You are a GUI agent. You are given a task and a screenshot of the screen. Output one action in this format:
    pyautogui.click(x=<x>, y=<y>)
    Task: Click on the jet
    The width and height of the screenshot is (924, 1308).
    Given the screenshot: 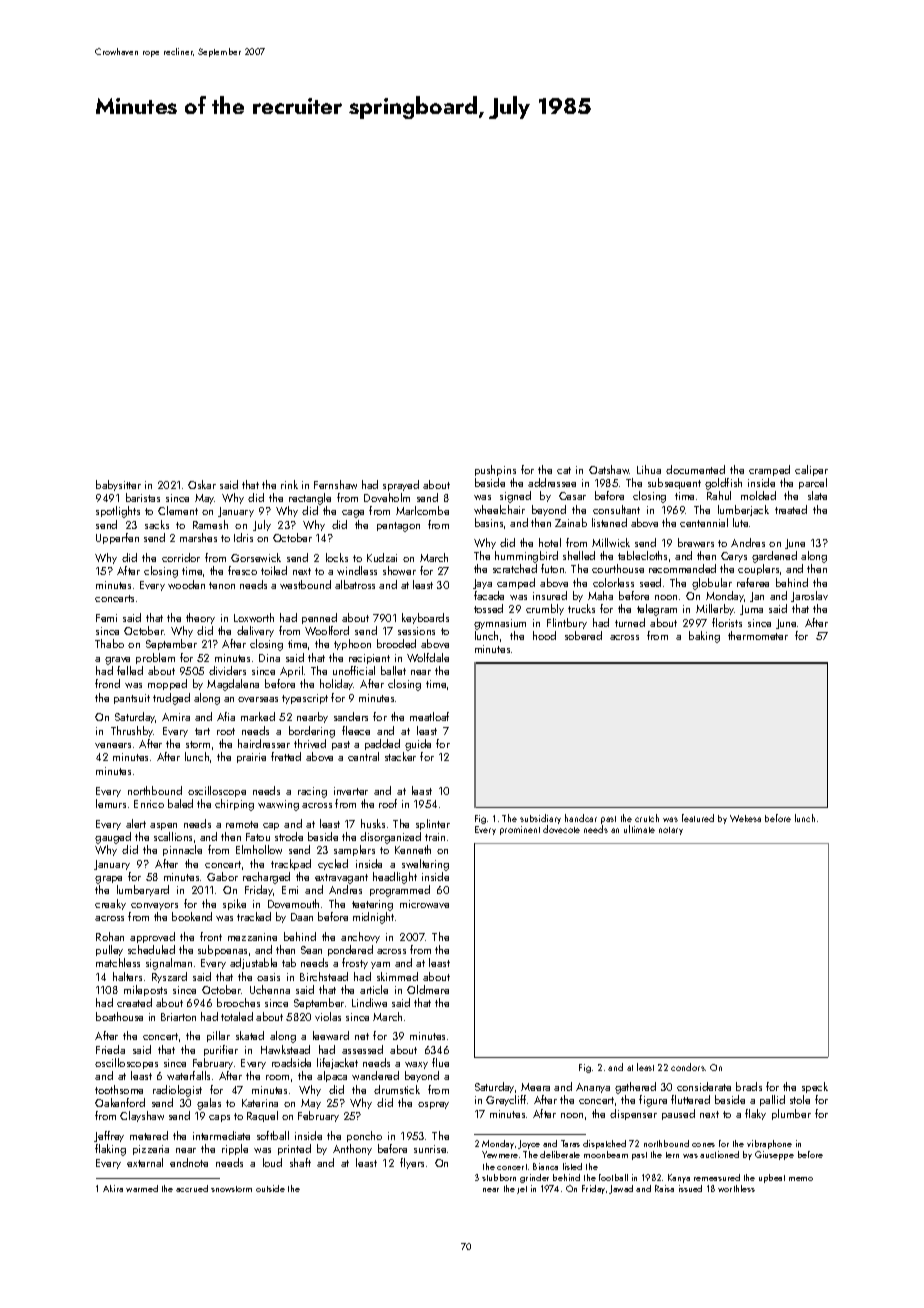 What is the action you would take?
    pyautogui.click(x=522, y=1190)
